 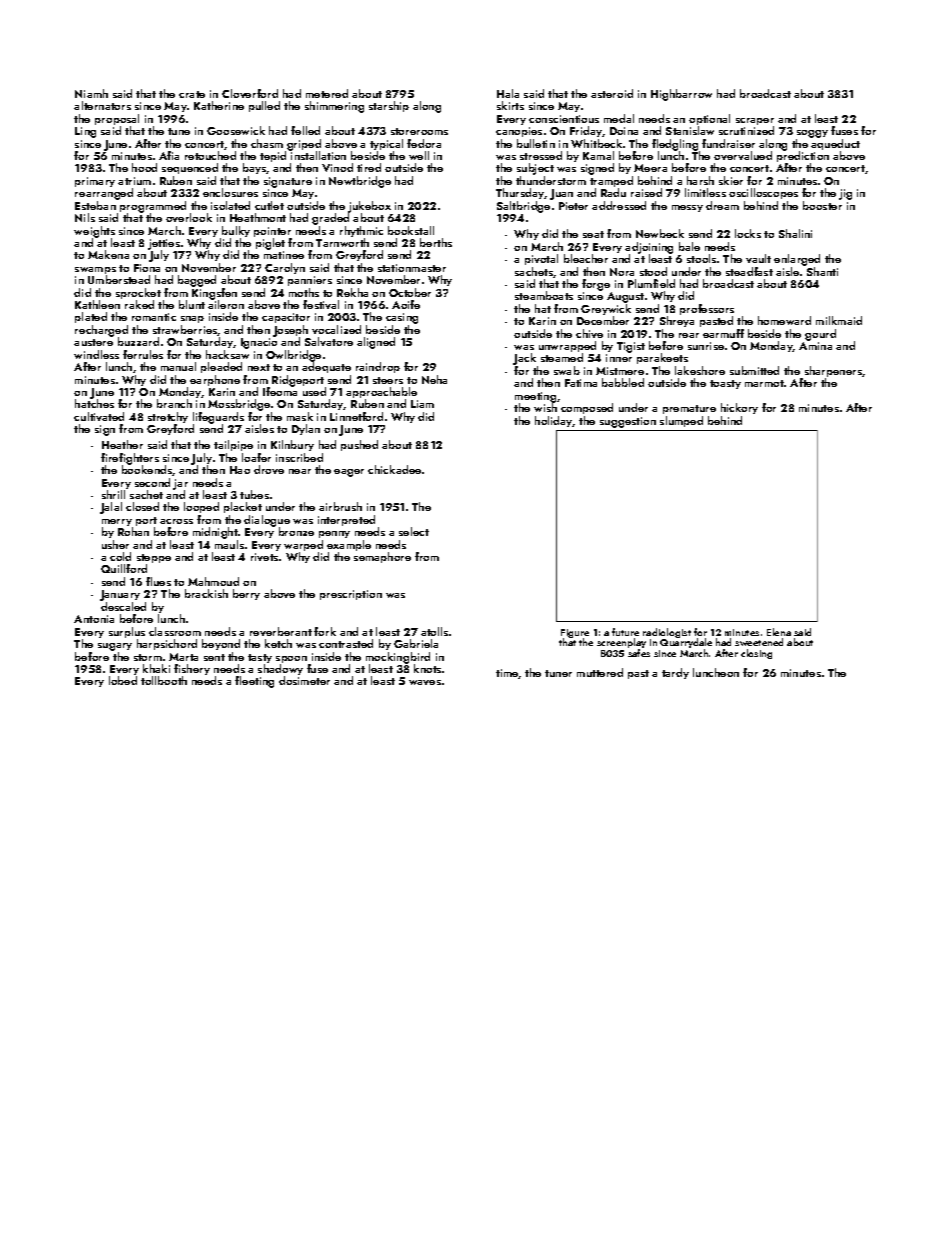 I want to click on hood, so click(x=144, y=167).
